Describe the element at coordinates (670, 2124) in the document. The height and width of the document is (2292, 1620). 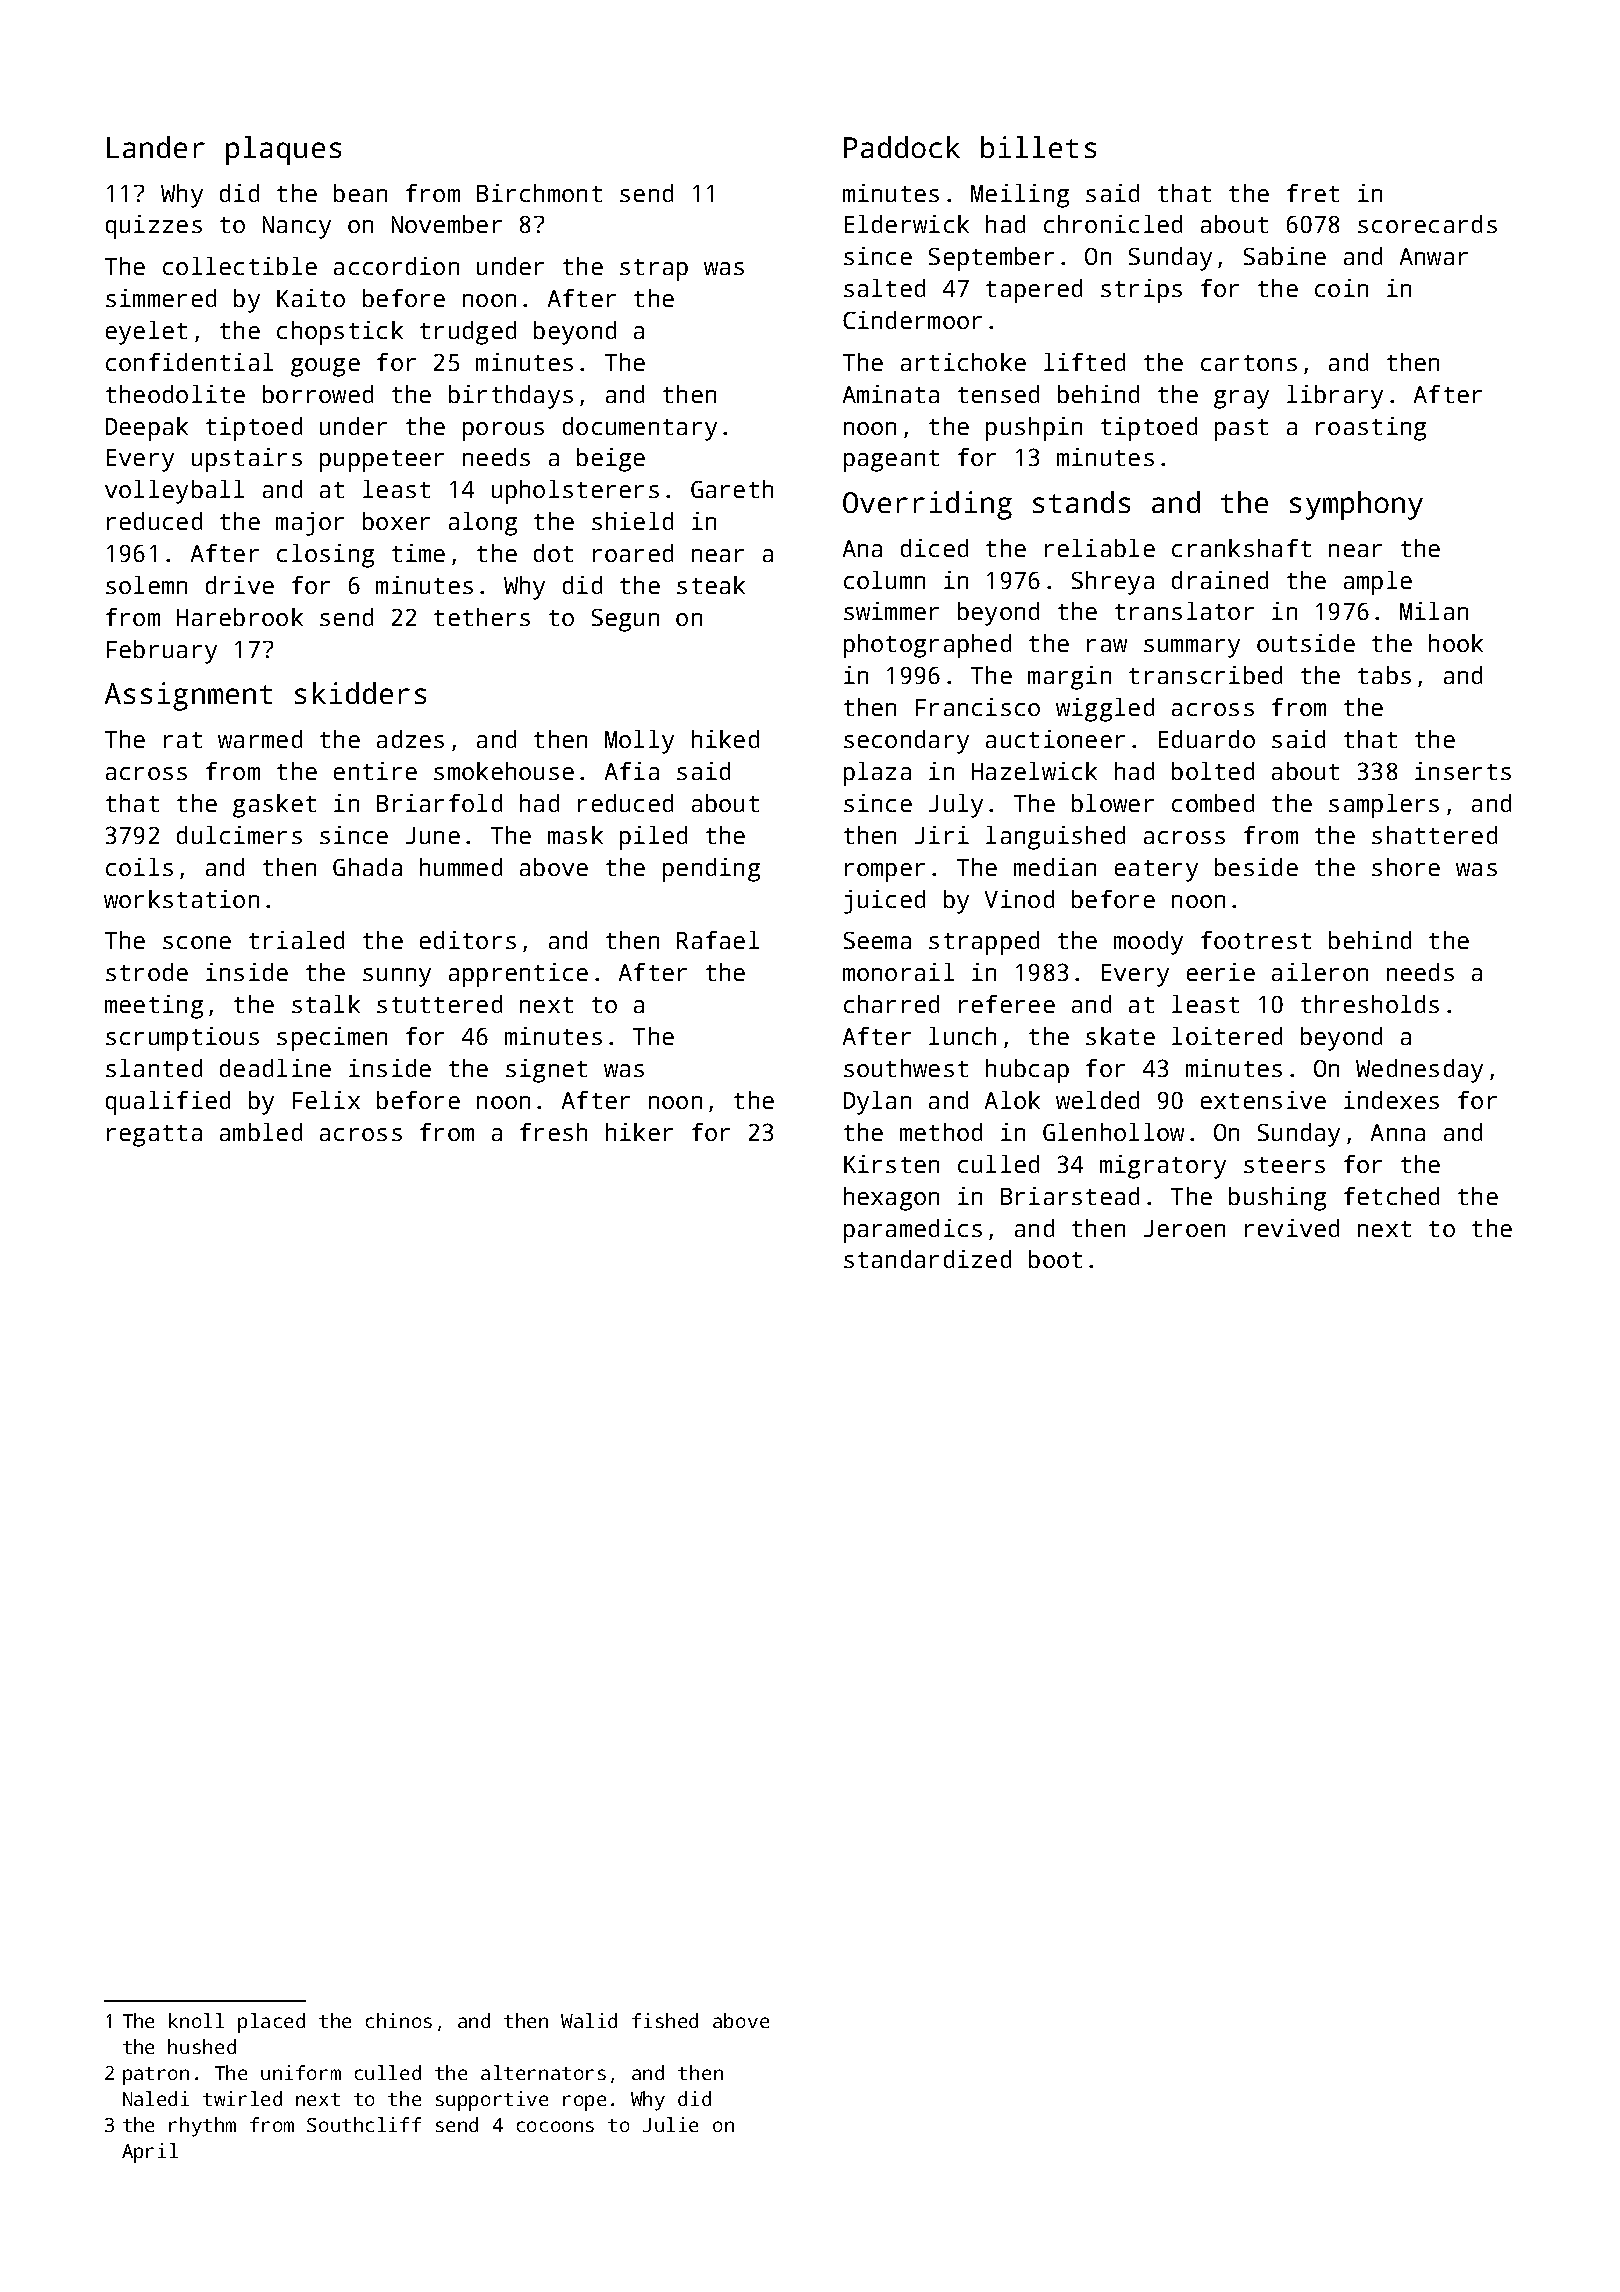
I see `Julie` at that location.
